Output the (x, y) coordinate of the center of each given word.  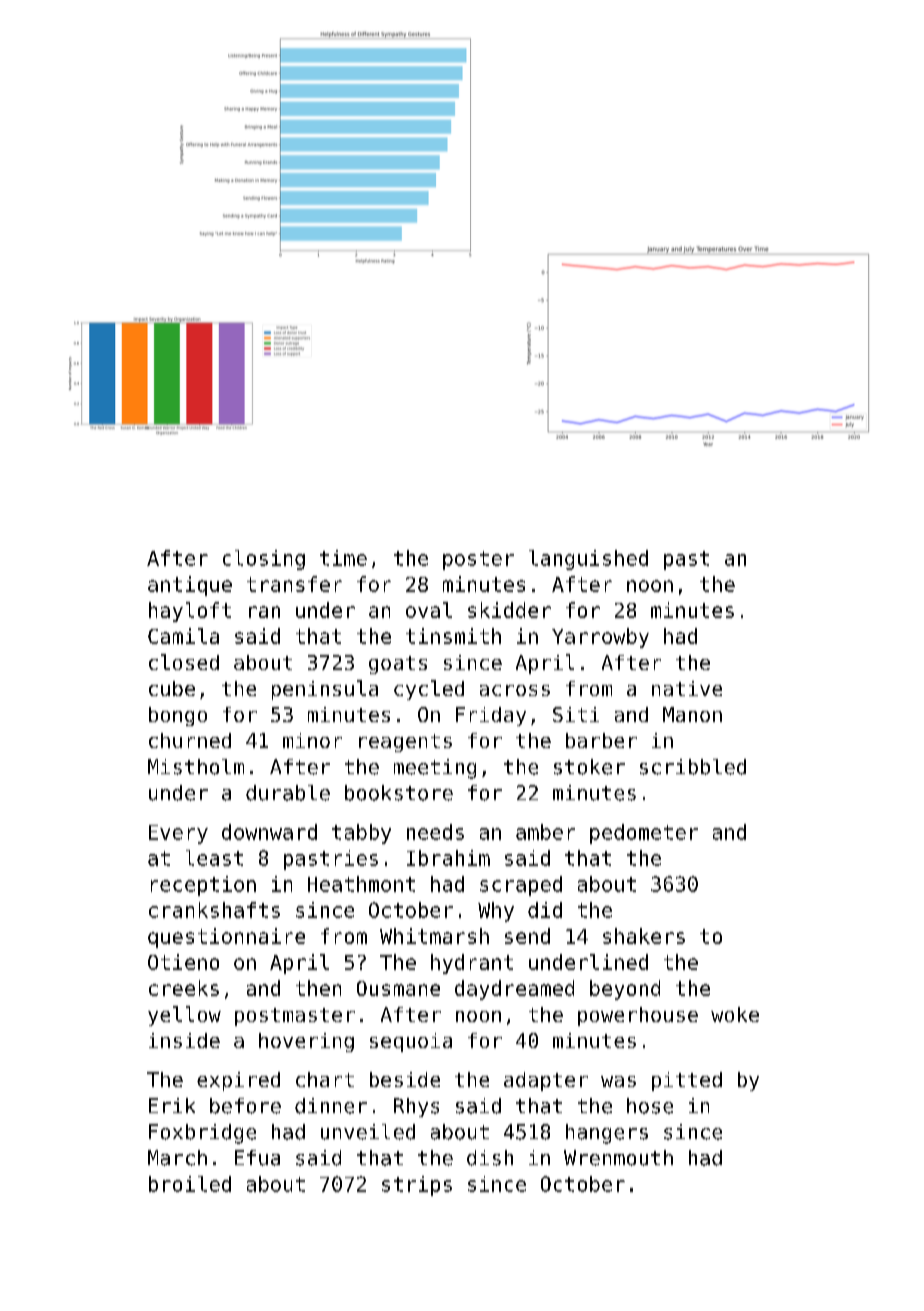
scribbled (693, 767)
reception (203, 886)
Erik (172, 1105)
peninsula (325, 690)
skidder (509, 610)
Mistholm (196, 767)
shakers (644, 936)
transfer (294, 584)
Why (496, 912)
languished (588, 560)
